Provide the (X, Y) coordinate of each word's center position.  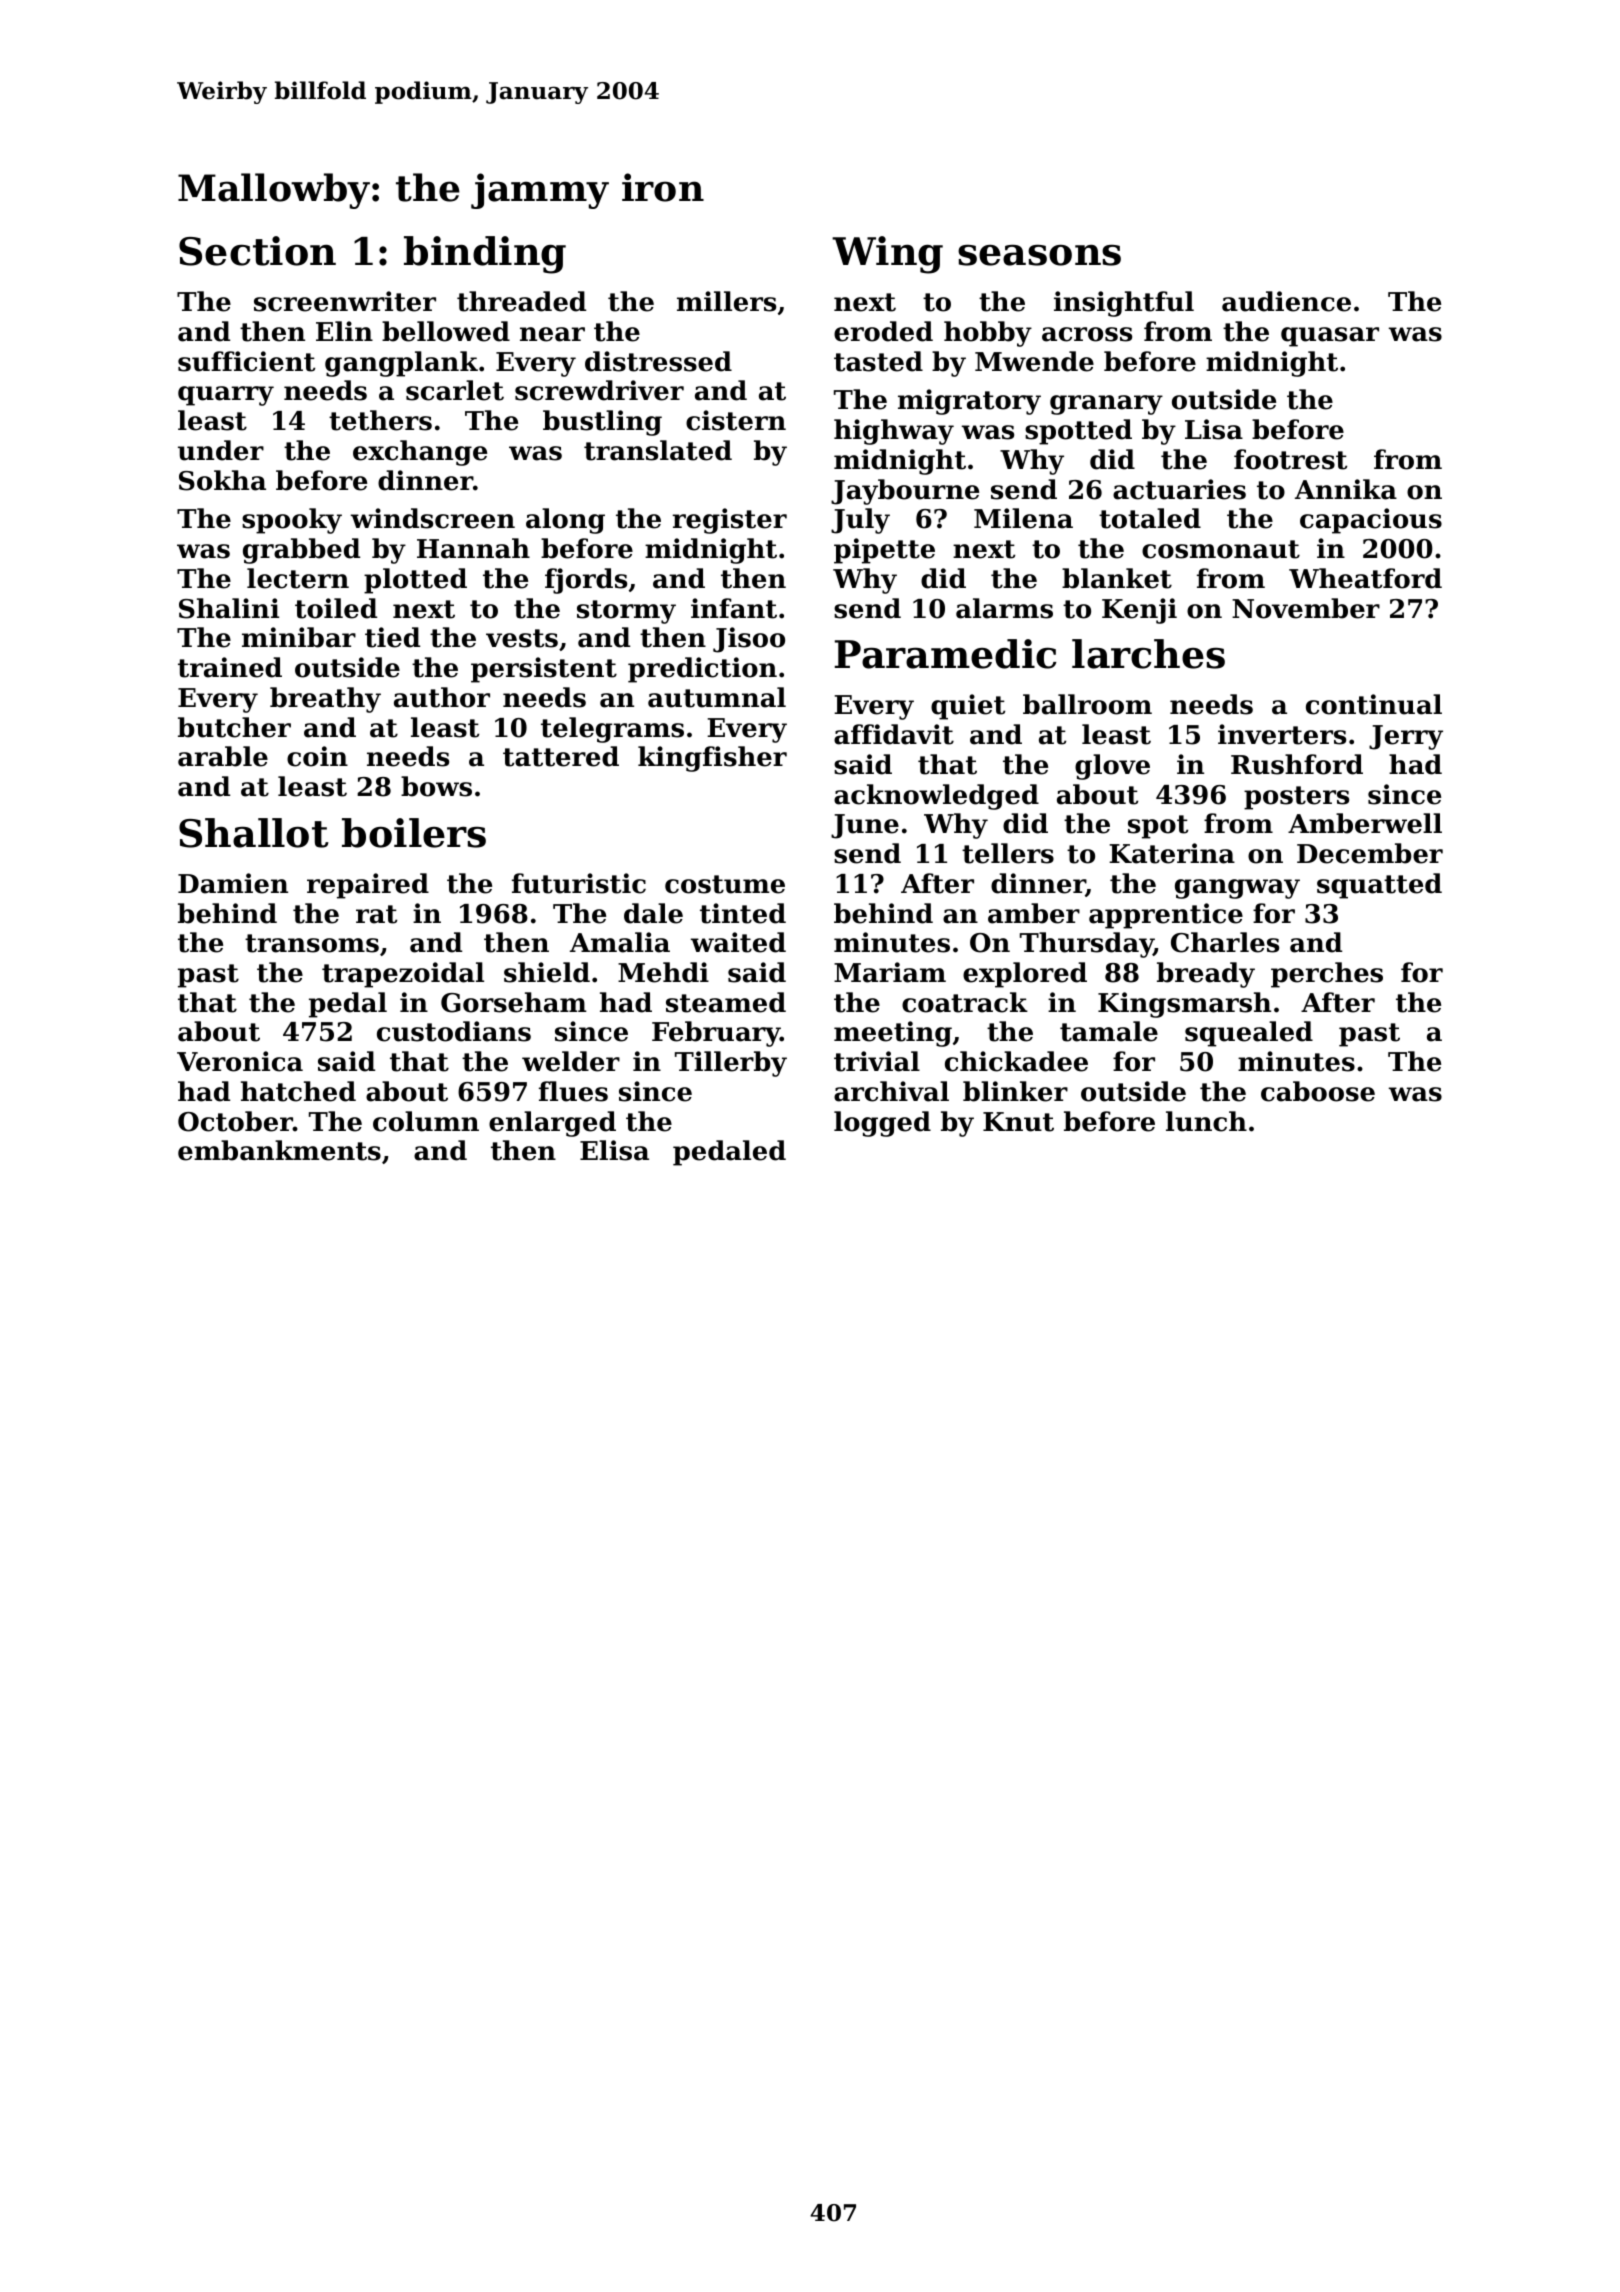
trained (230, 667)
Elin (344, 331)
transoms (312, 943)
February (716, 1034)
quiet (968, 707)
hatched (298, 1091)
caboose (1318, 1091)
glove (1112, 767)
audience (1286, 301)
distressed (658, 361)
